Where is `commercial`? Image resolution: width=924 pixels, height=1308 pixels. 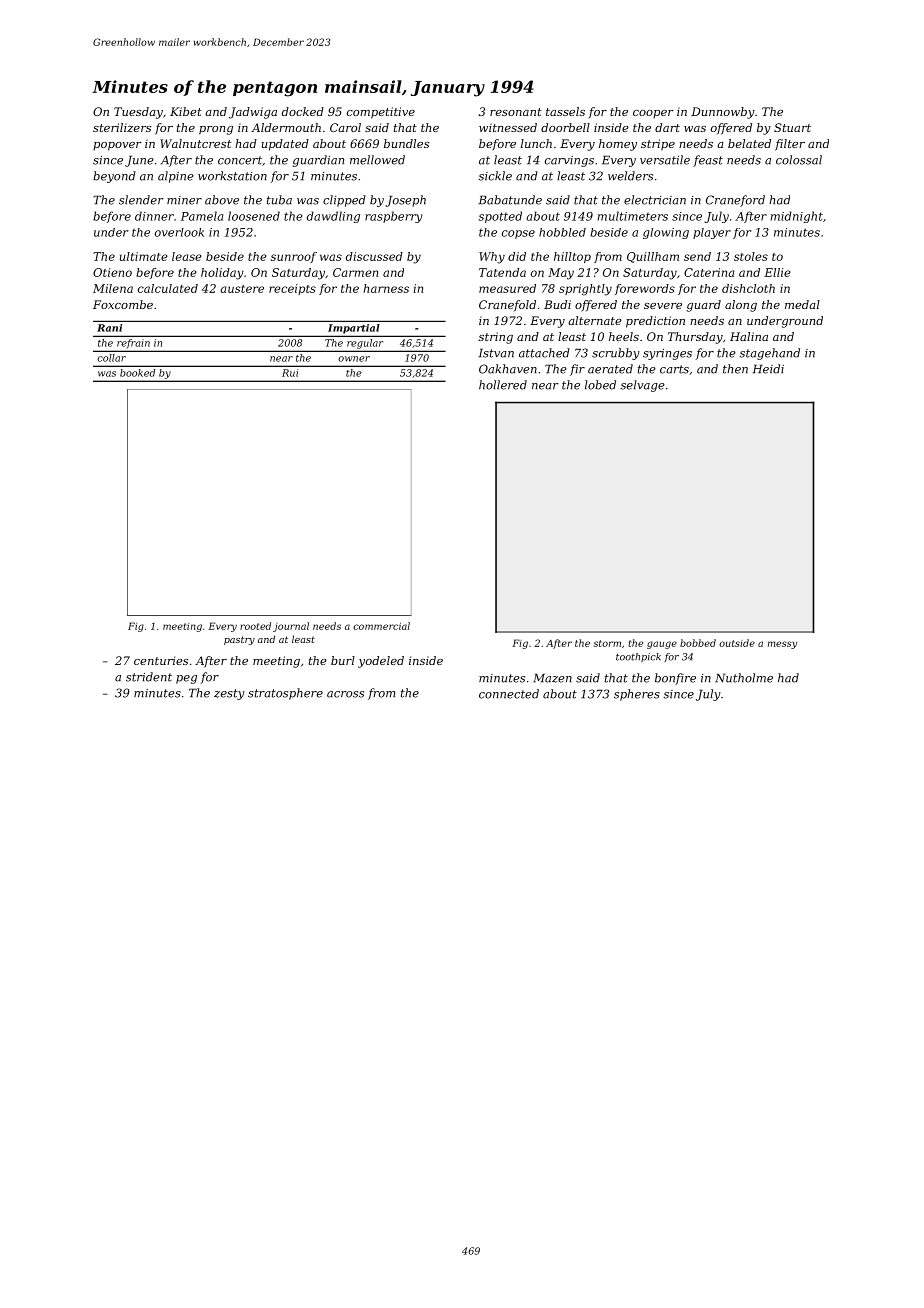
commercial is located at coordinates (381, 626).
